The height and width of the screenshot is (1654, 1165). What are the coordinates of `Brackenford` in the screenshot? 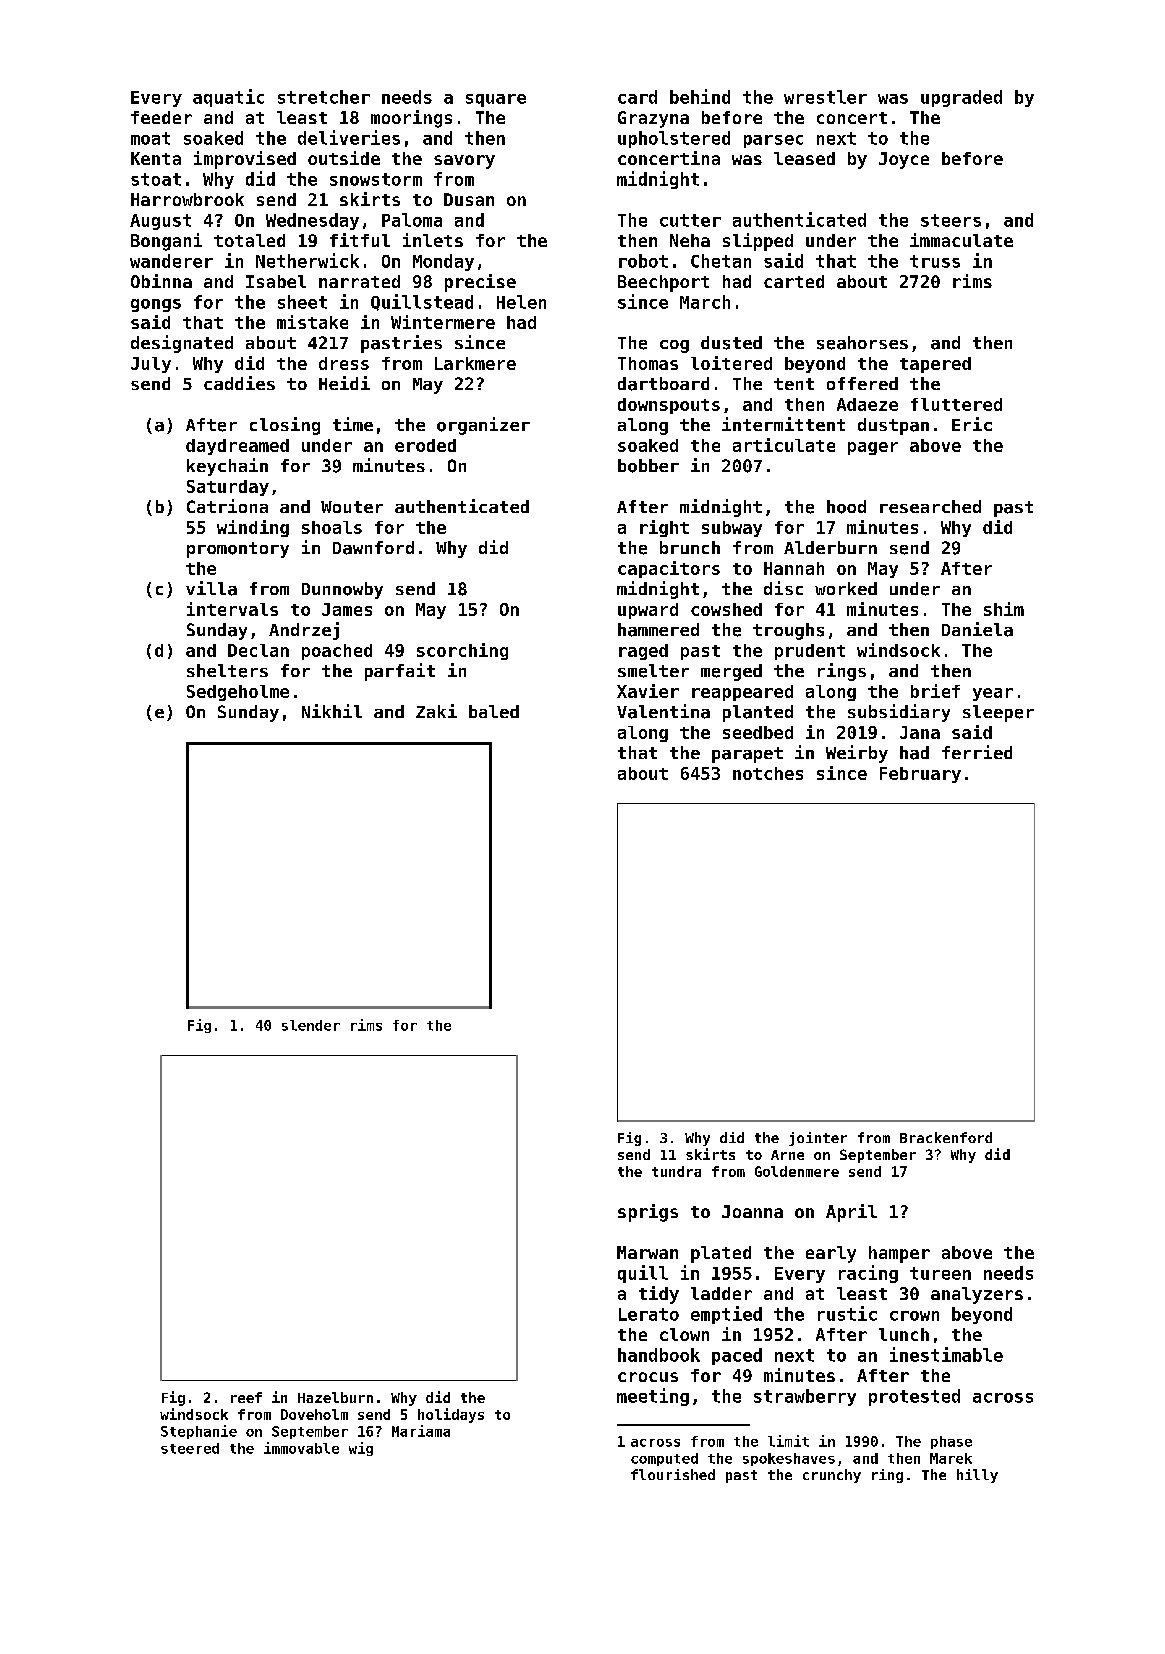 It's located at (946, 1137).
